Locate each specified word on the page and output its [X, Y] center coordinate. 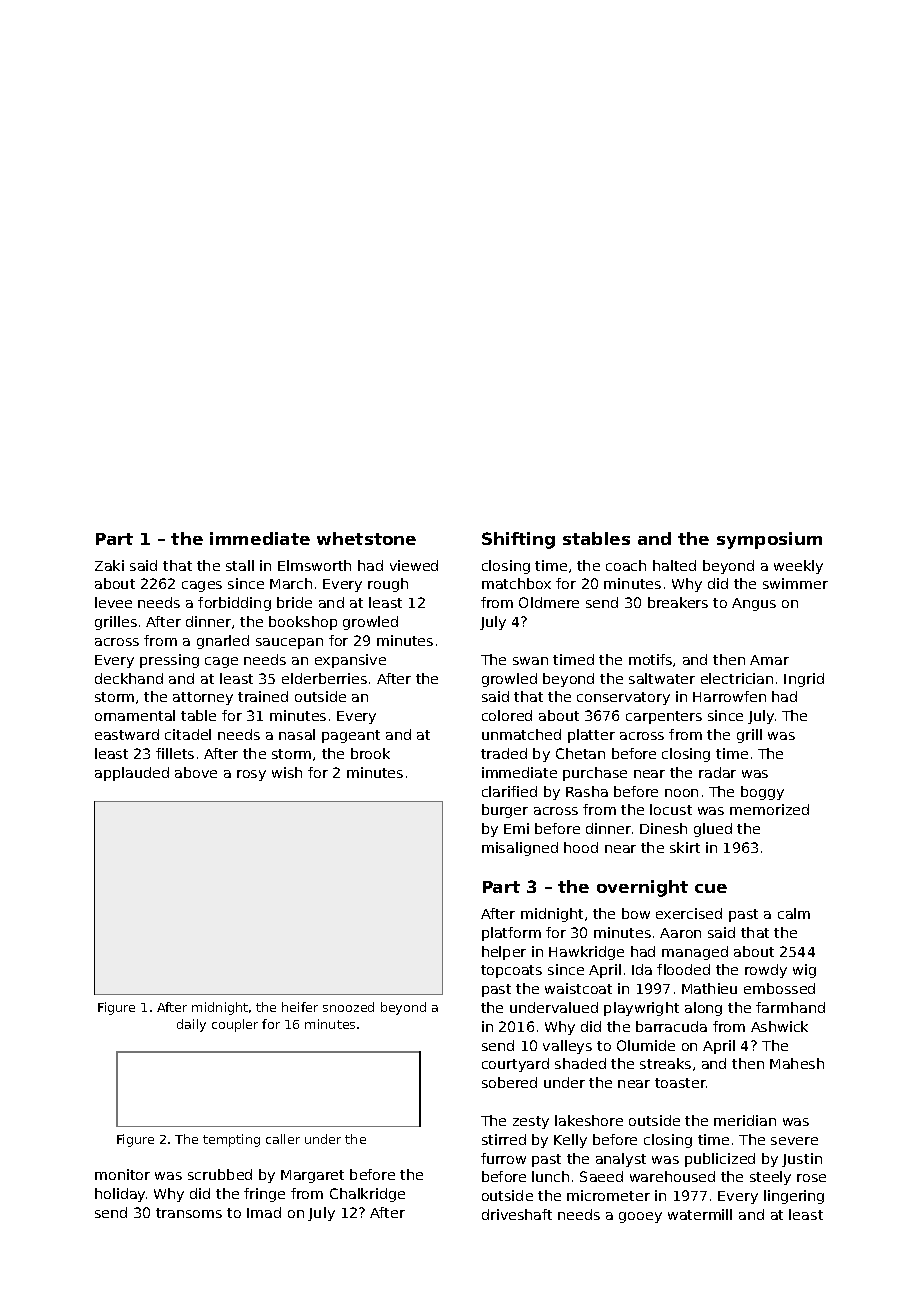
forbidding [234, 604]
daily [191, 1025]
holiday [120, 1195]
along [703, 1009]
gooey [640, 1217]
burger [505, 811]
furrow [503, 1158]
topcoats [511, 971]
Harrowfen [729, 696]
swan [530, 661]
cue [711, 888]
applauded [132, 774]
